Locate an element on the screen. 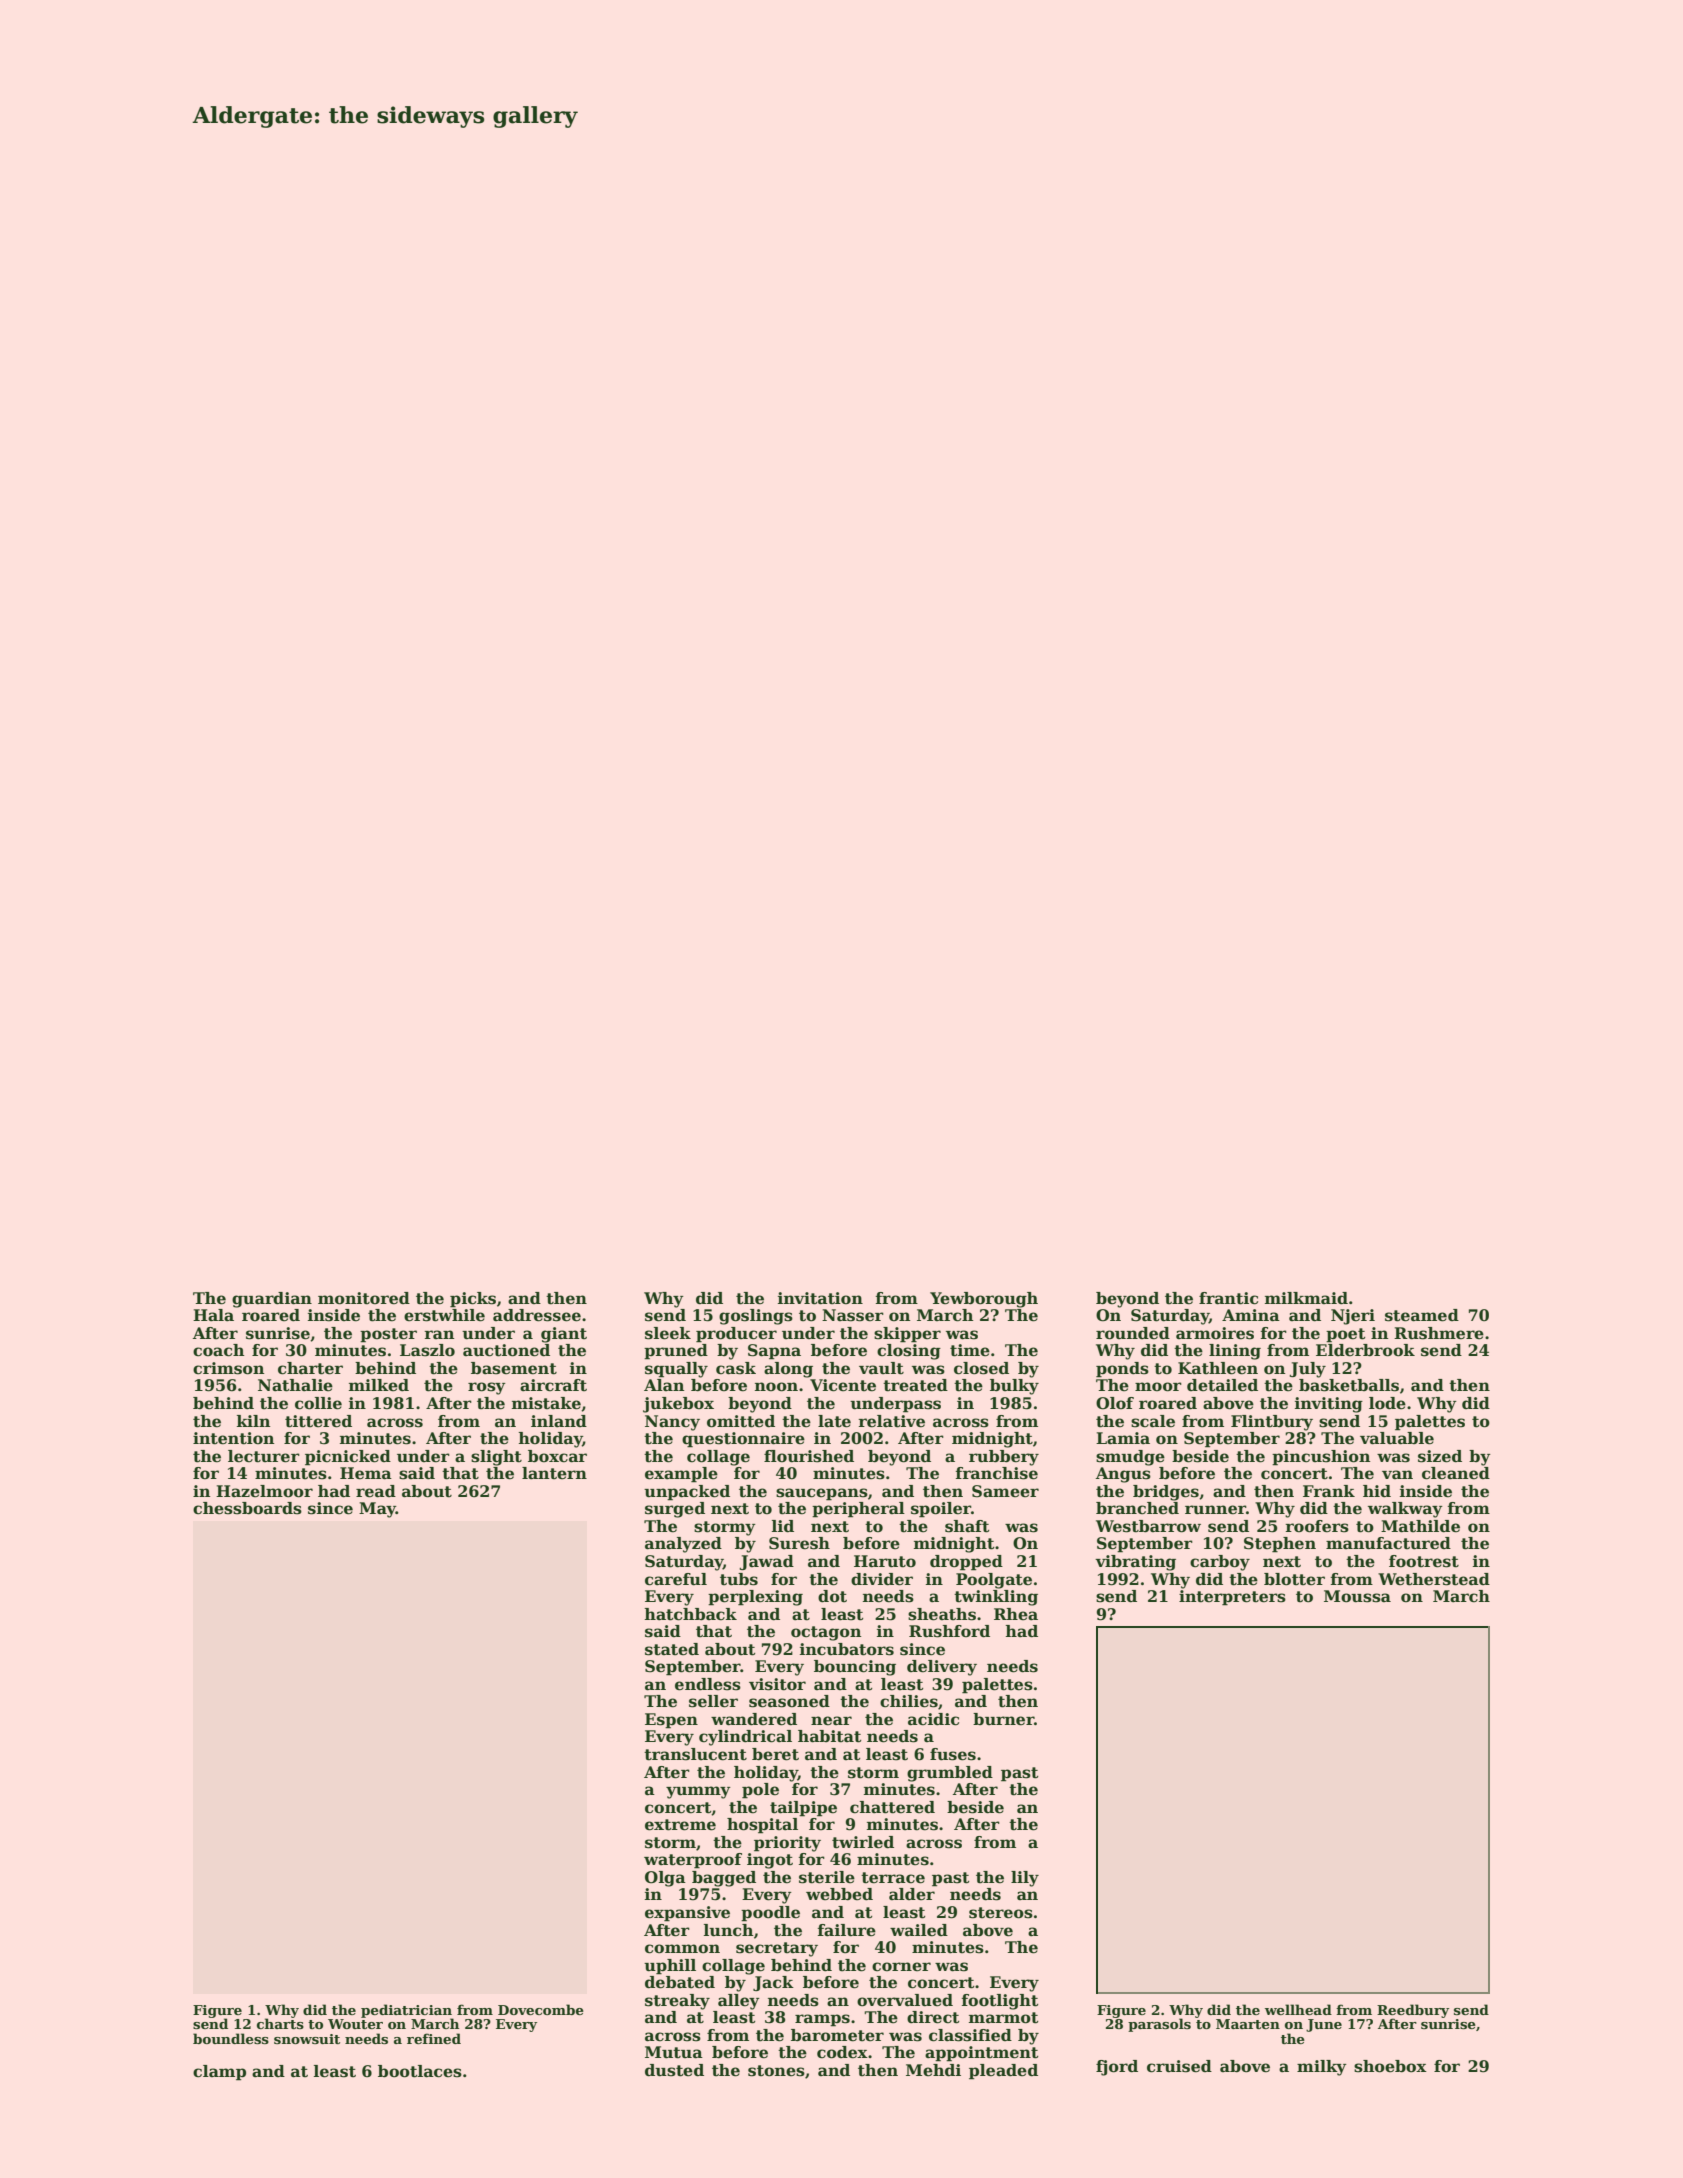  Espen is located at coordinates (671, 1721).
